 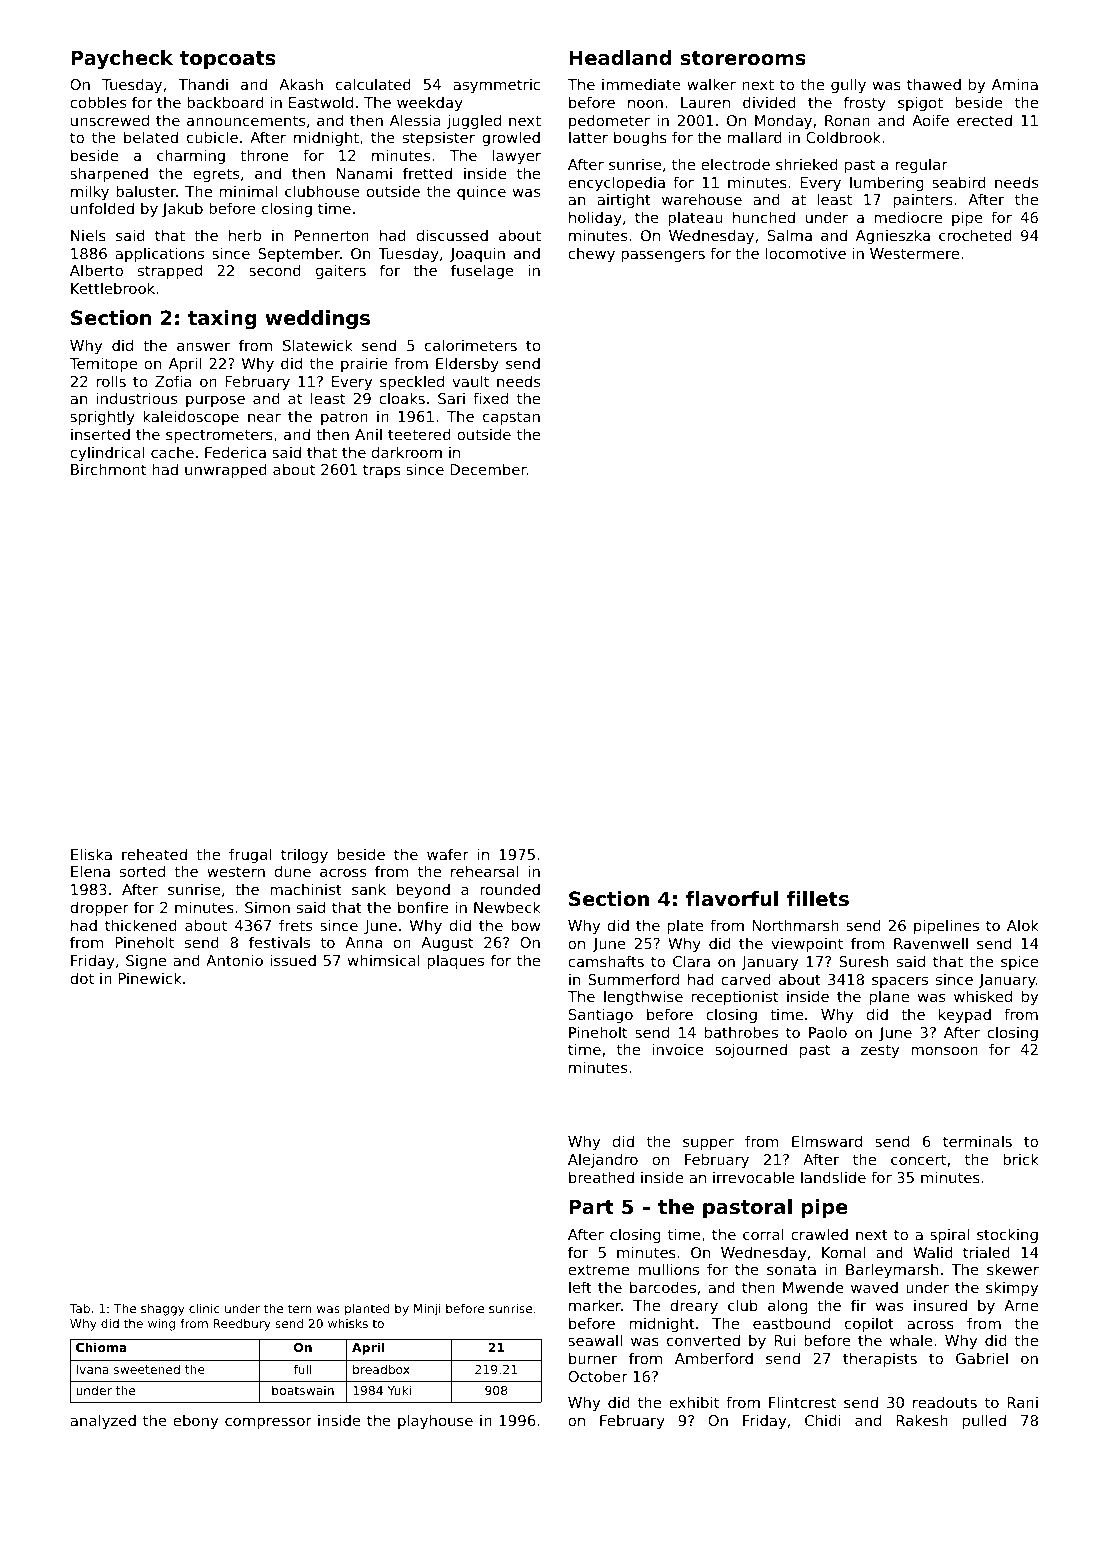 I want to click on camshafts, so click(x=606, y=961).
